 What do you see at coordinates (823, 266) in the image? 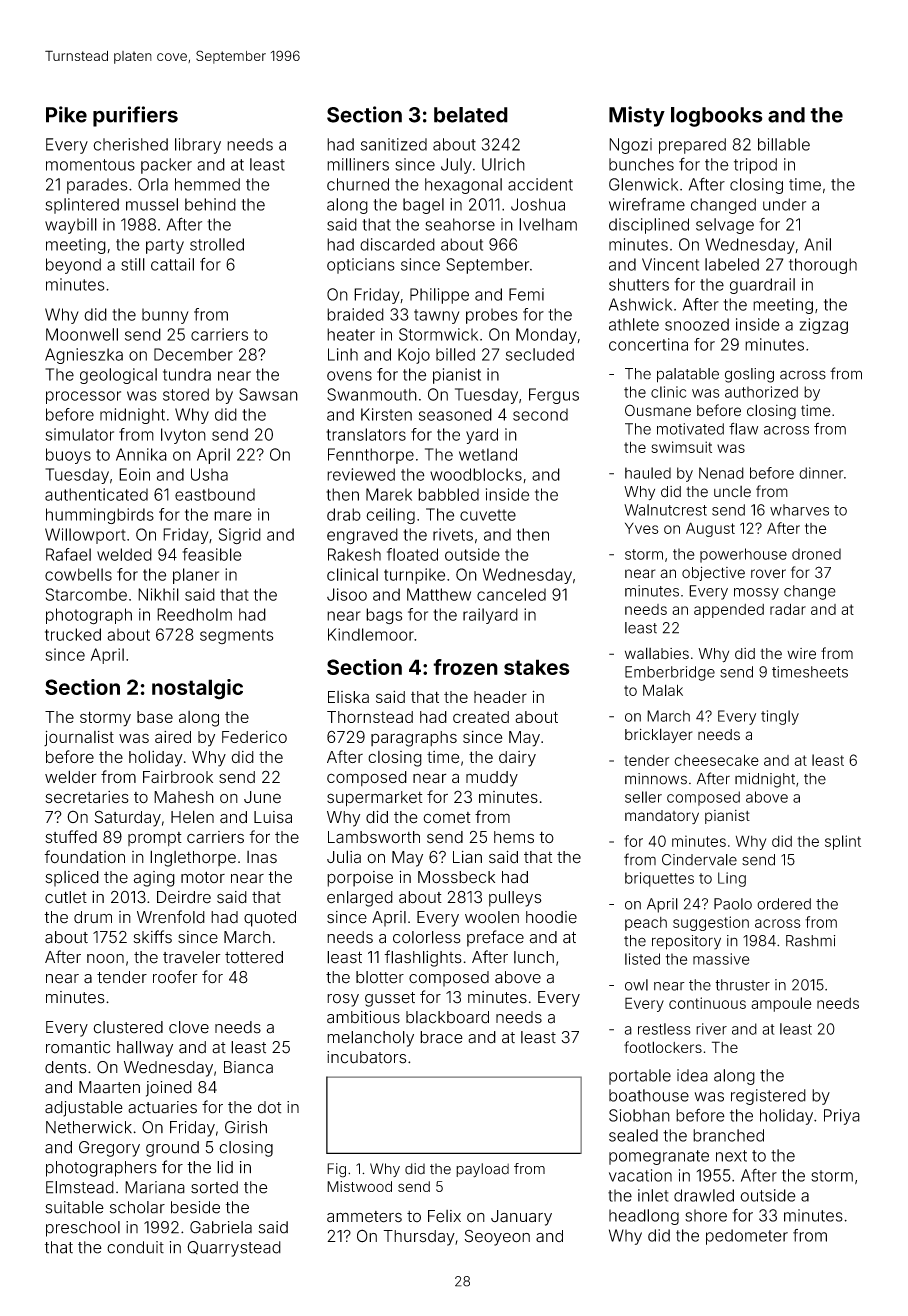
I see `thorough` at bounding box center [823, 266].
